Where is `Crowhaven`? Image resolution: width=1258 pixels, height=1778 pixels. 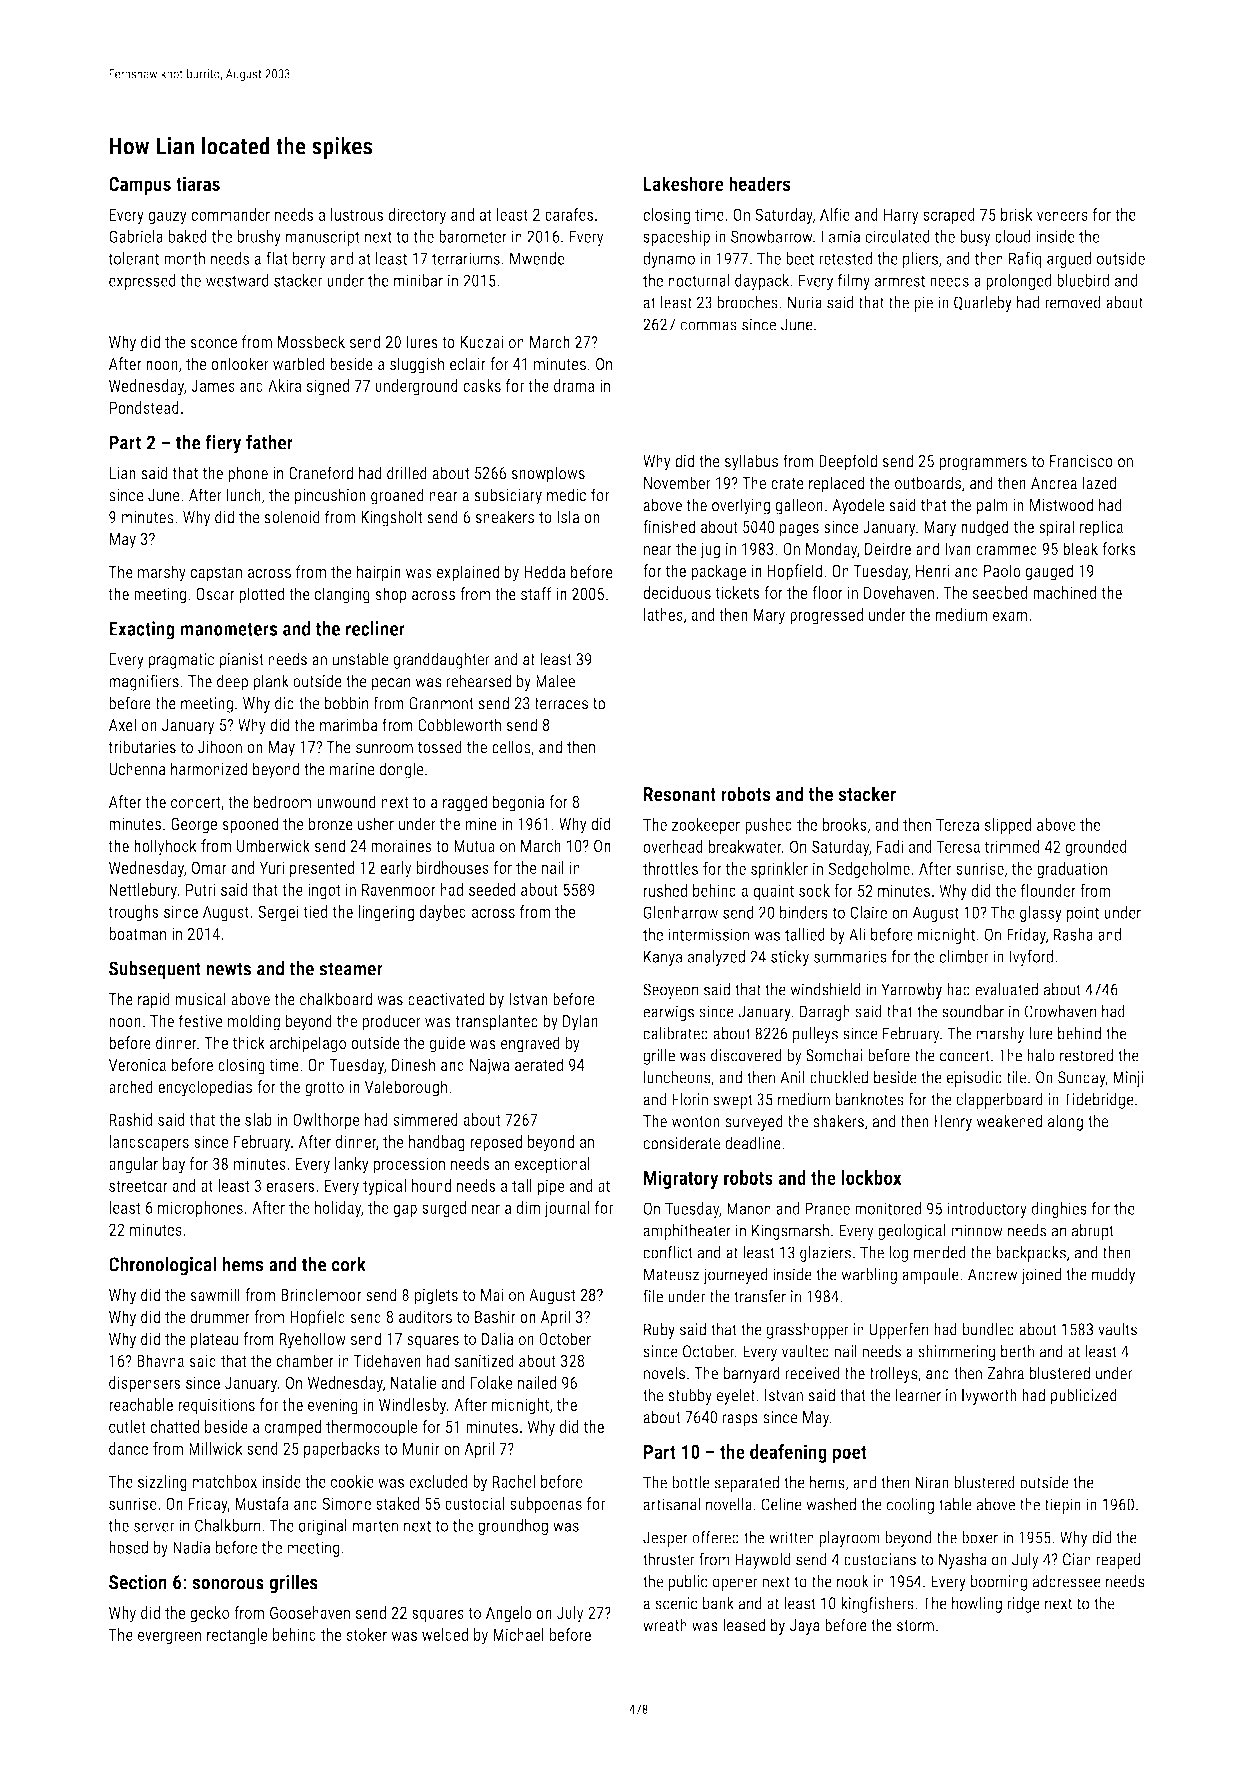 Crowhaven is located at coordinates (1060, 1011).
